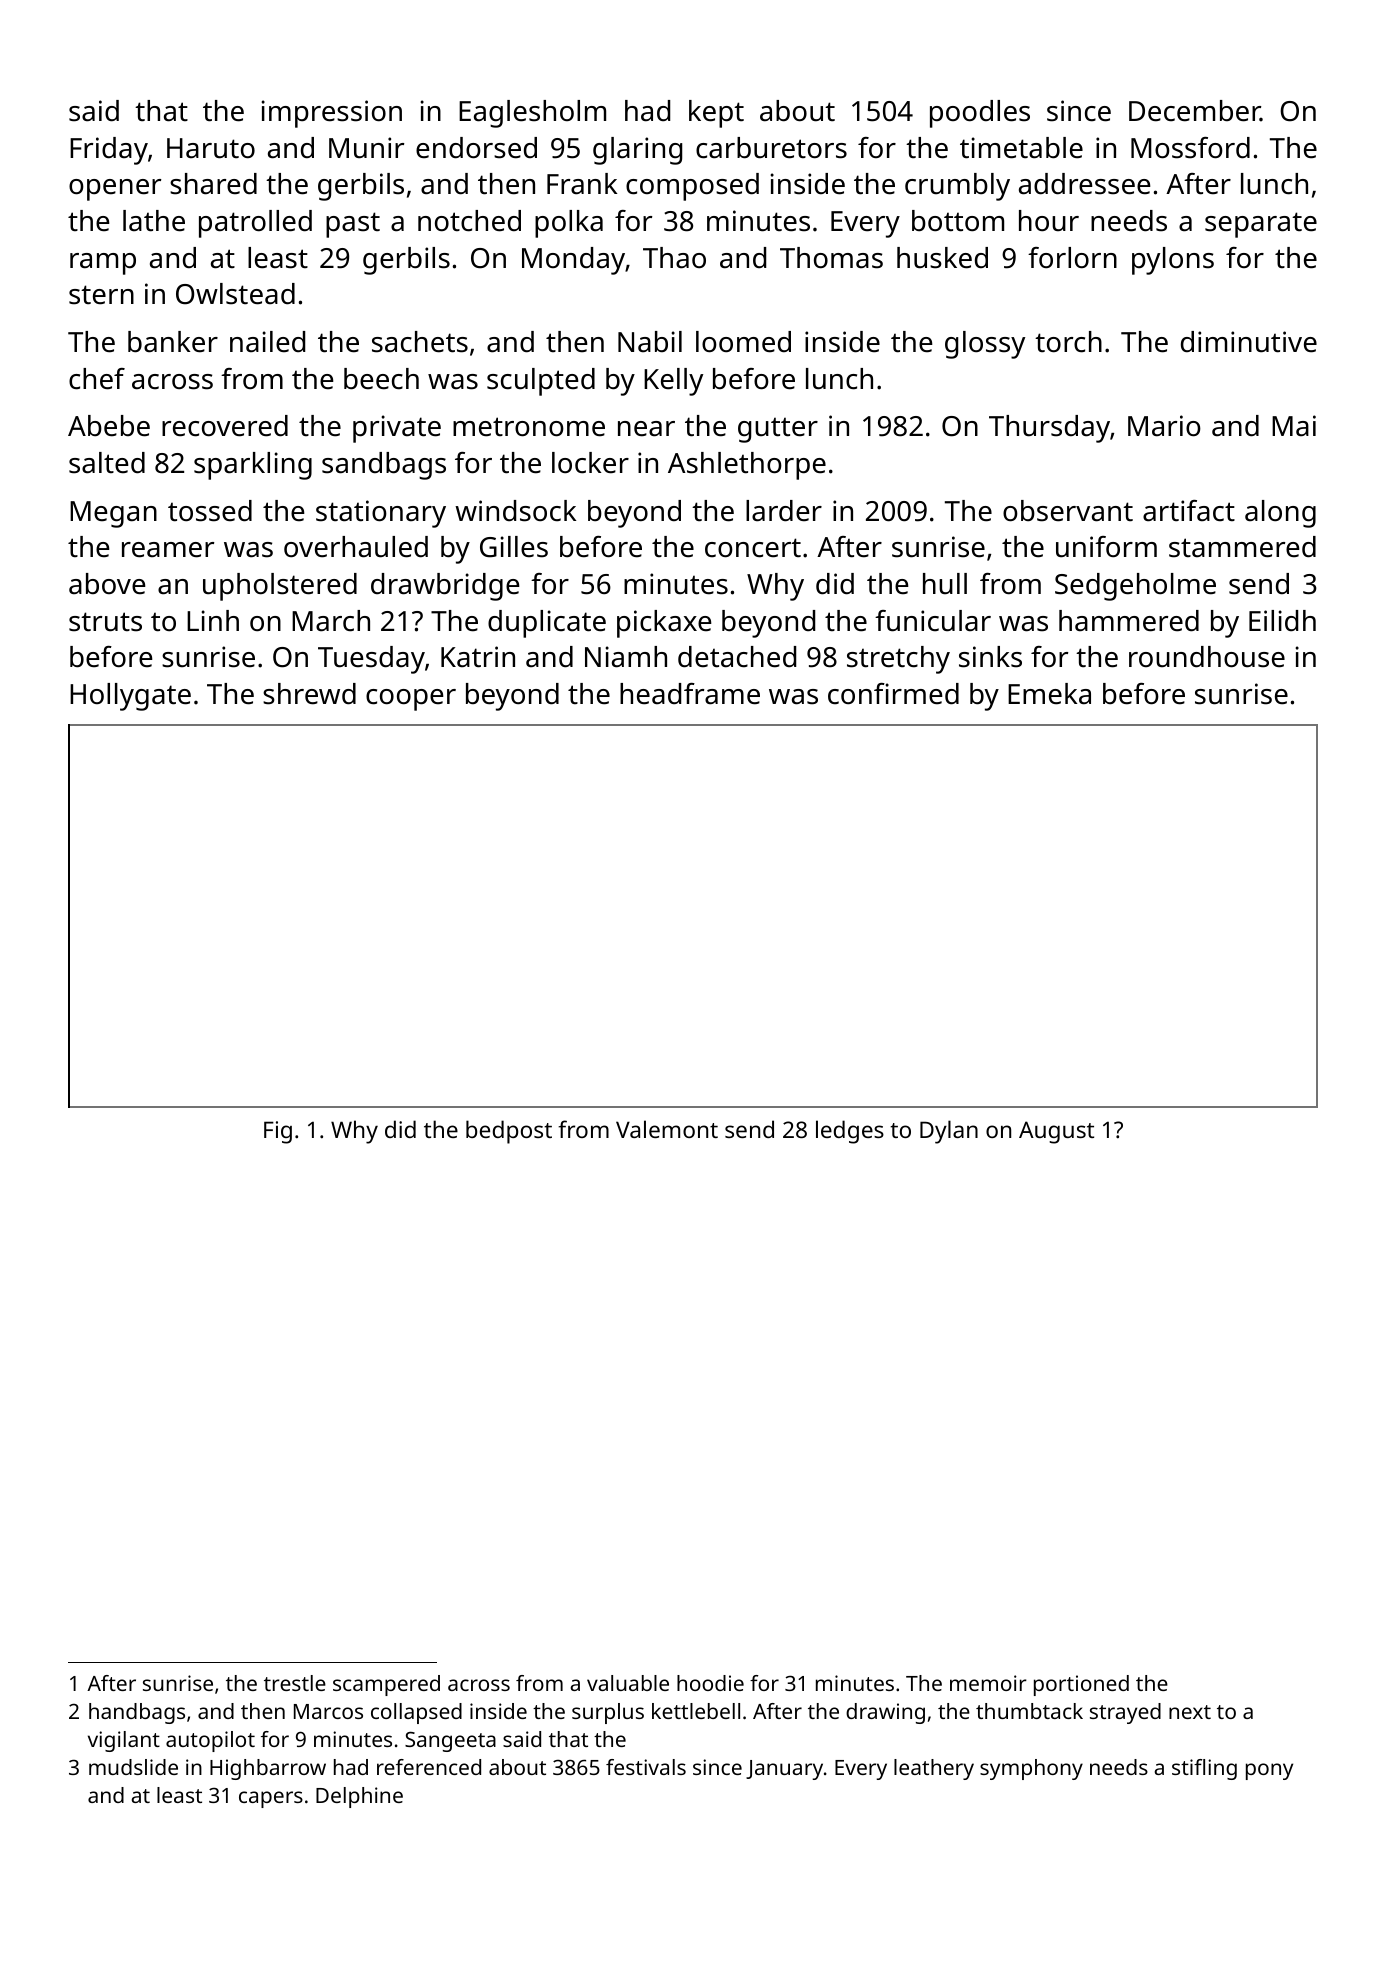  I want to click on autopilot, so click(210, 1741).
